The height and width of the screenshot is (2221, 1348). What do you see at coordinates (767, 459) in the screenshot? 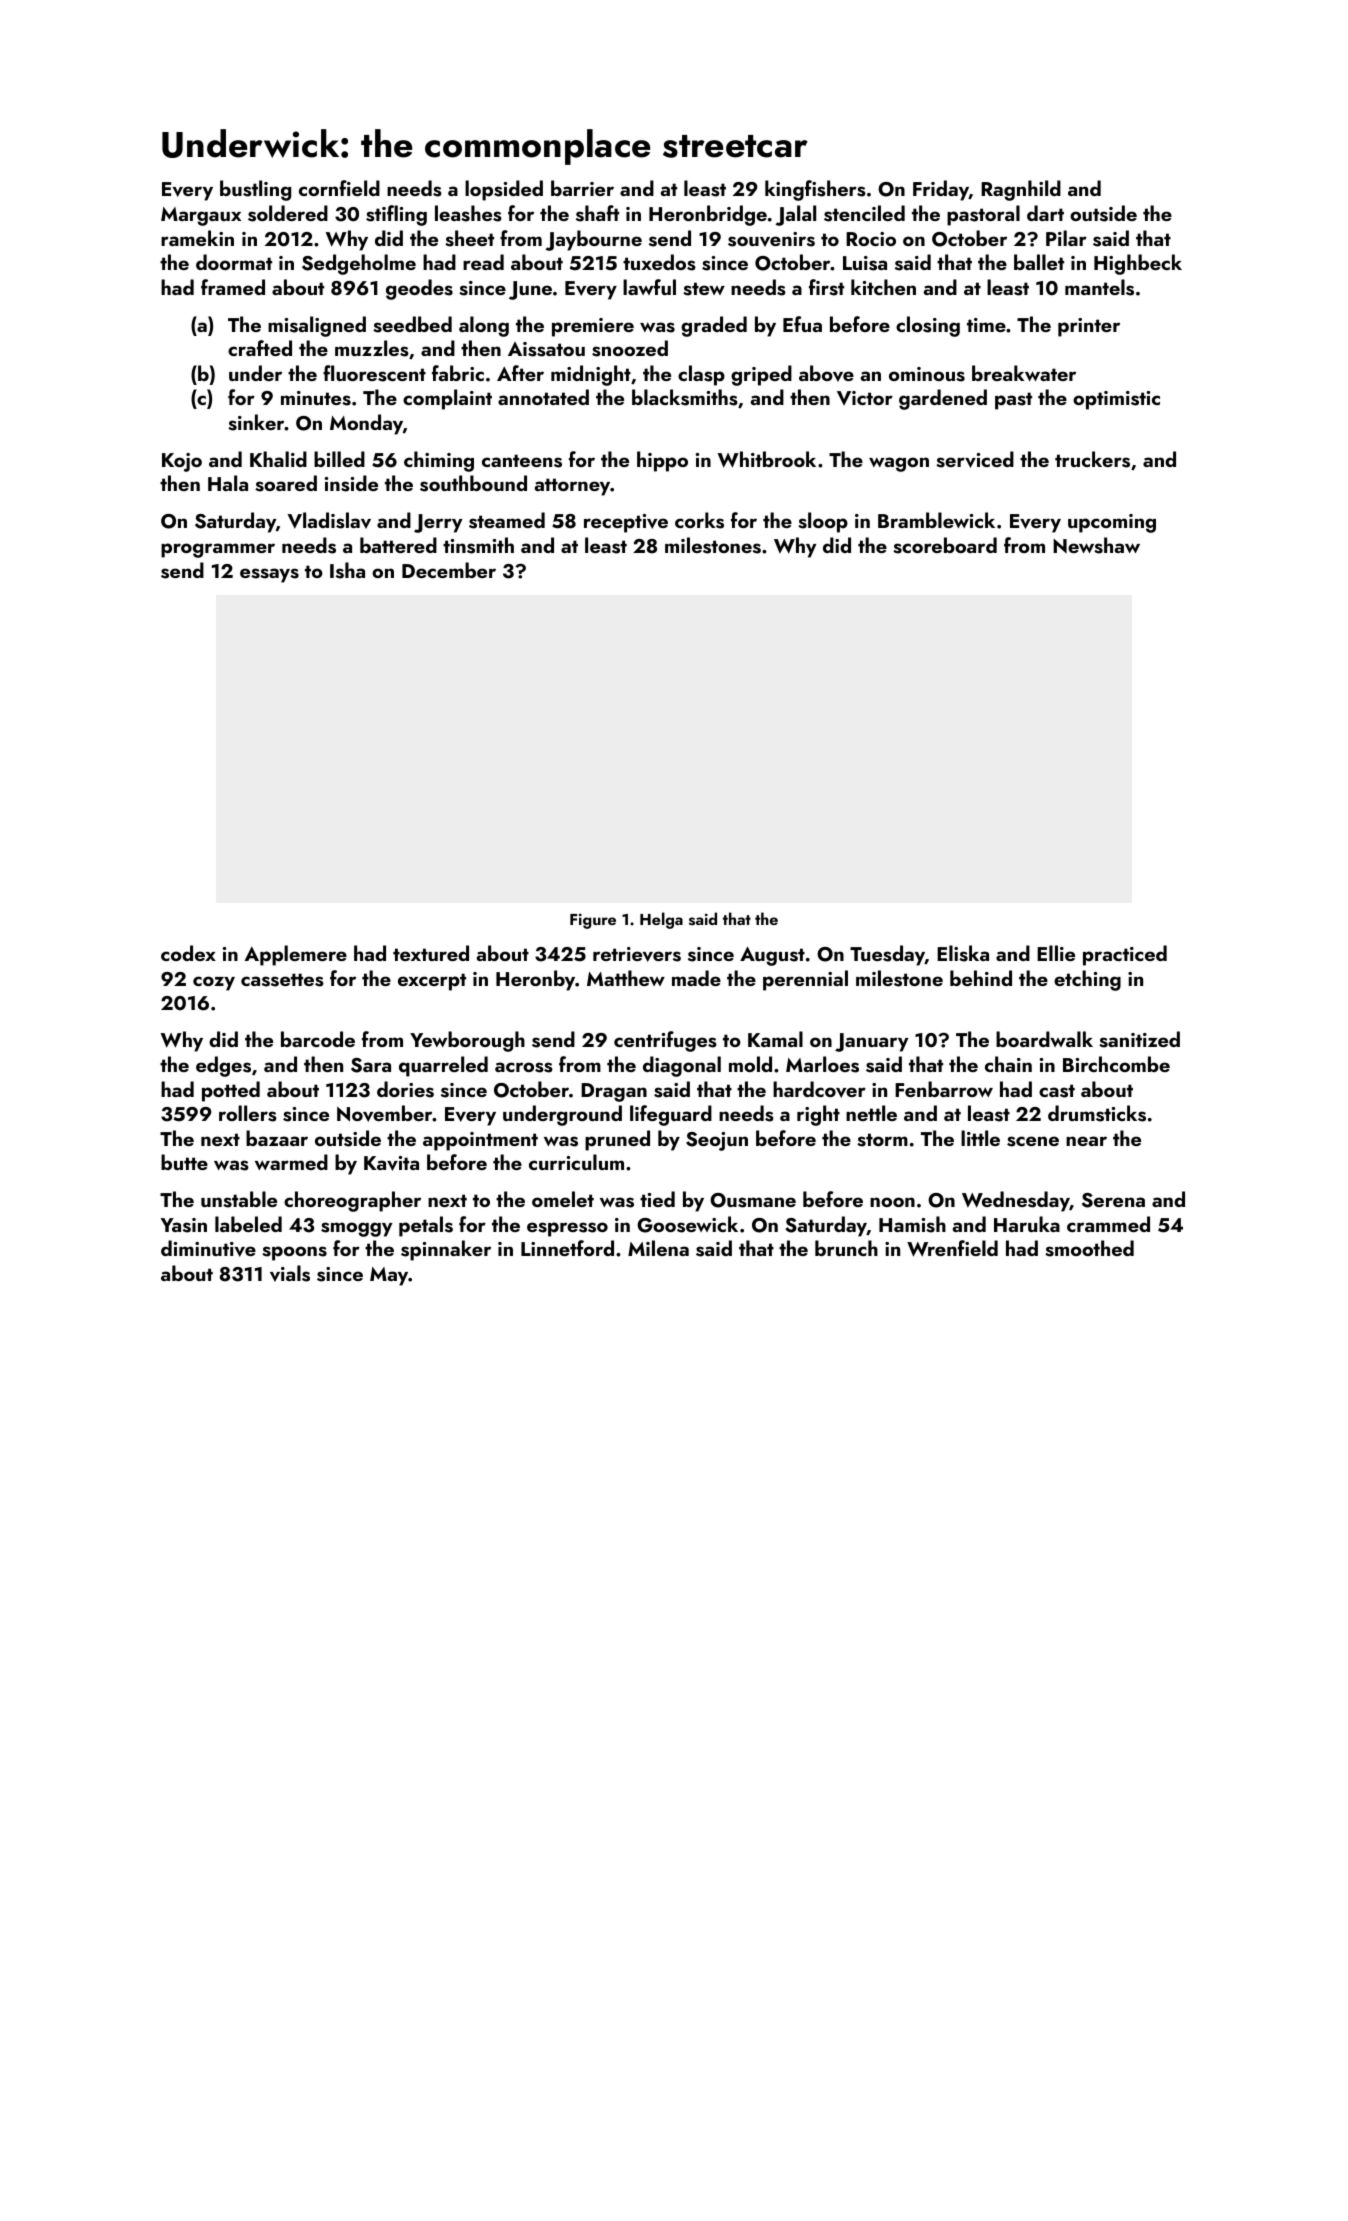
I see `Whitbrook` at bounding box center [767, 459].
